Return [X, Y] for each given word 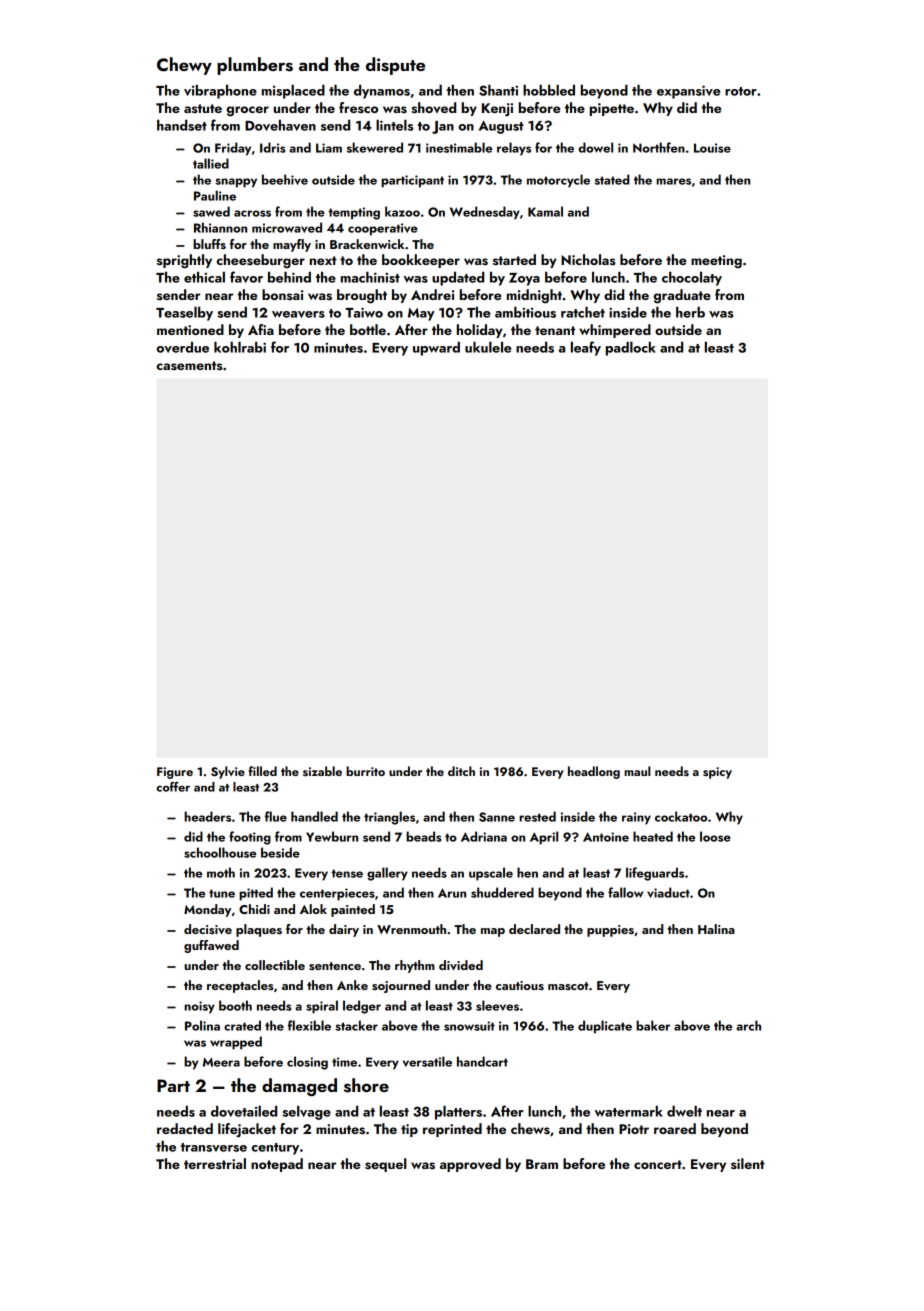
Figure [175, 773]
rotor [741, 91]
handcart [482, 1061]
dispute [395, 66]
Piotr [634, 1129]
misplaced [293, 91]
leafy [586, 348]
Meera [221, 1062]
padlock [631, 348]
